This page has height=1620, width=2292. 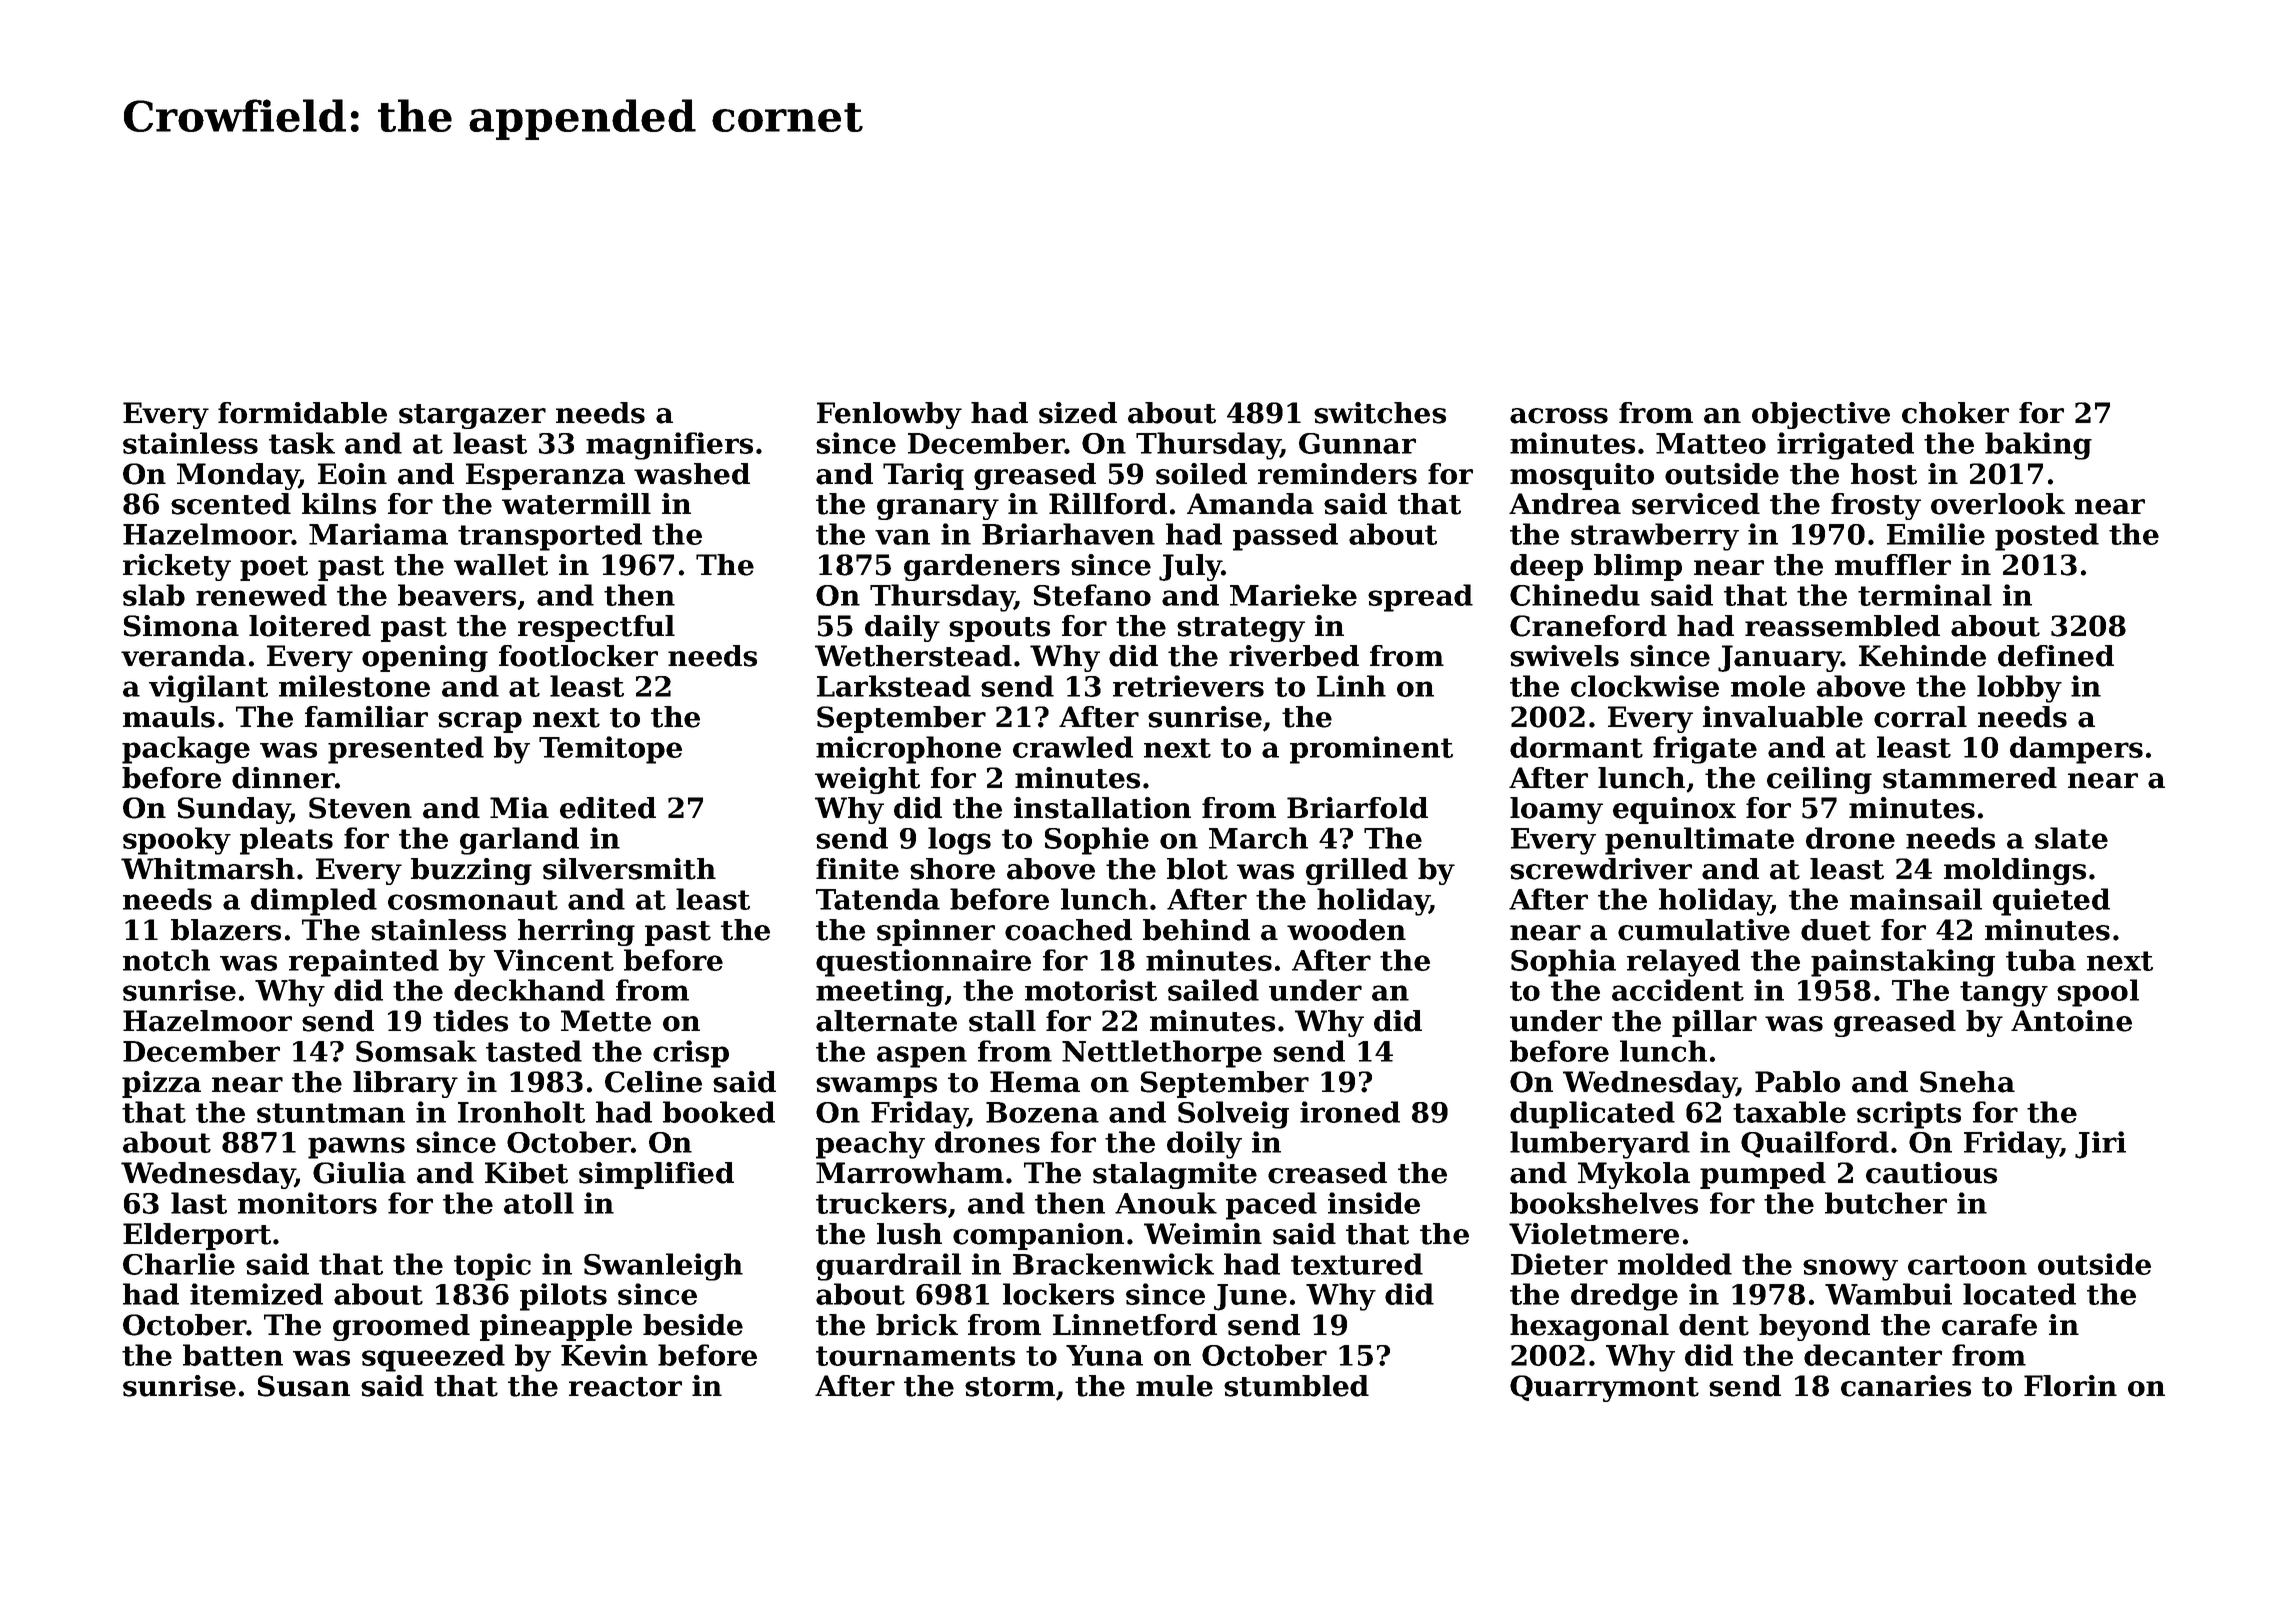 What do you see at coordinates (2098, 993) in the page?
I see `spool` at bounding box center [2098, 993].
